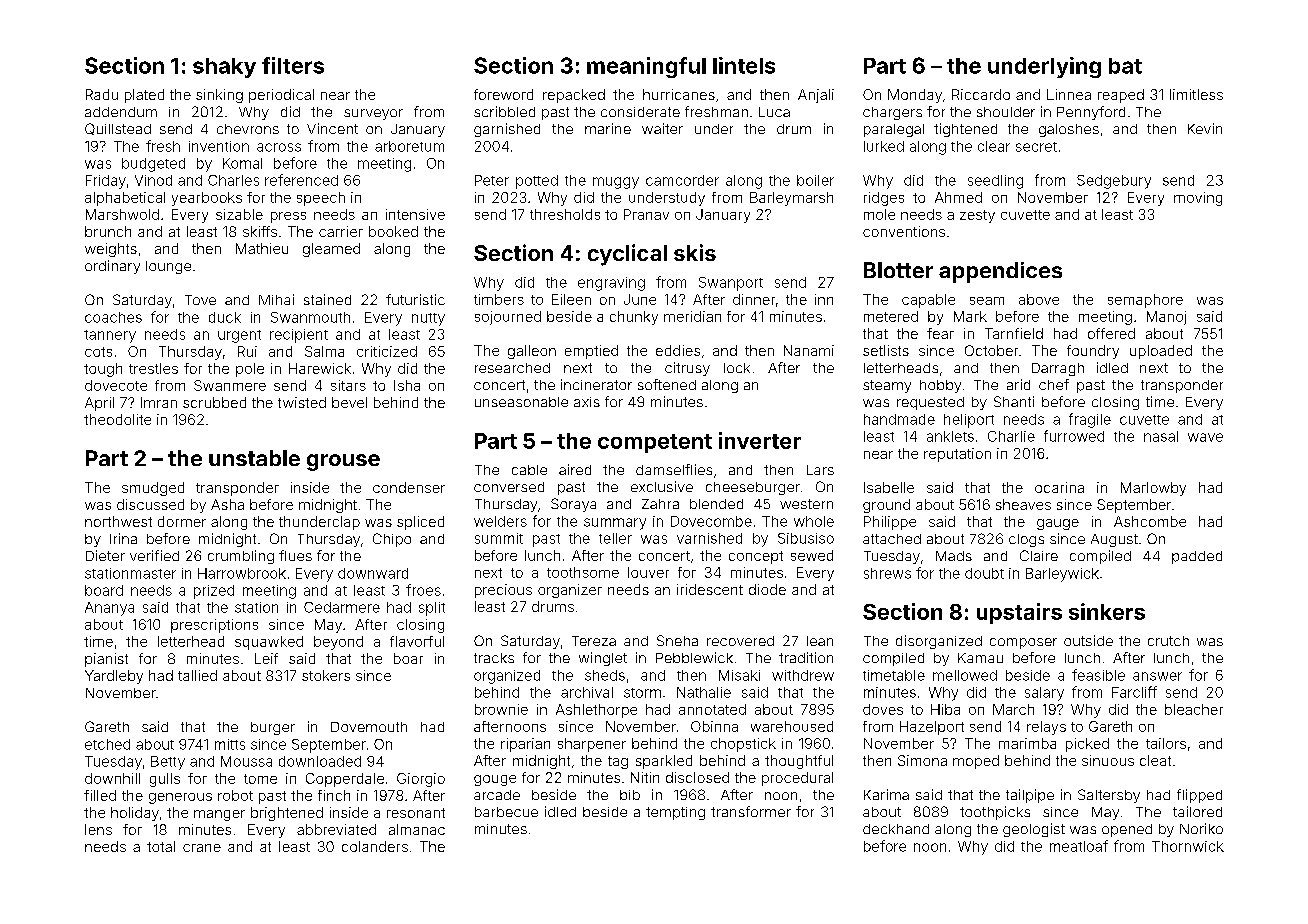 The height and width of the image is (924, 1308). Describe the element at coordinates (675, 813) in the image. I see `tempting` at that location.
